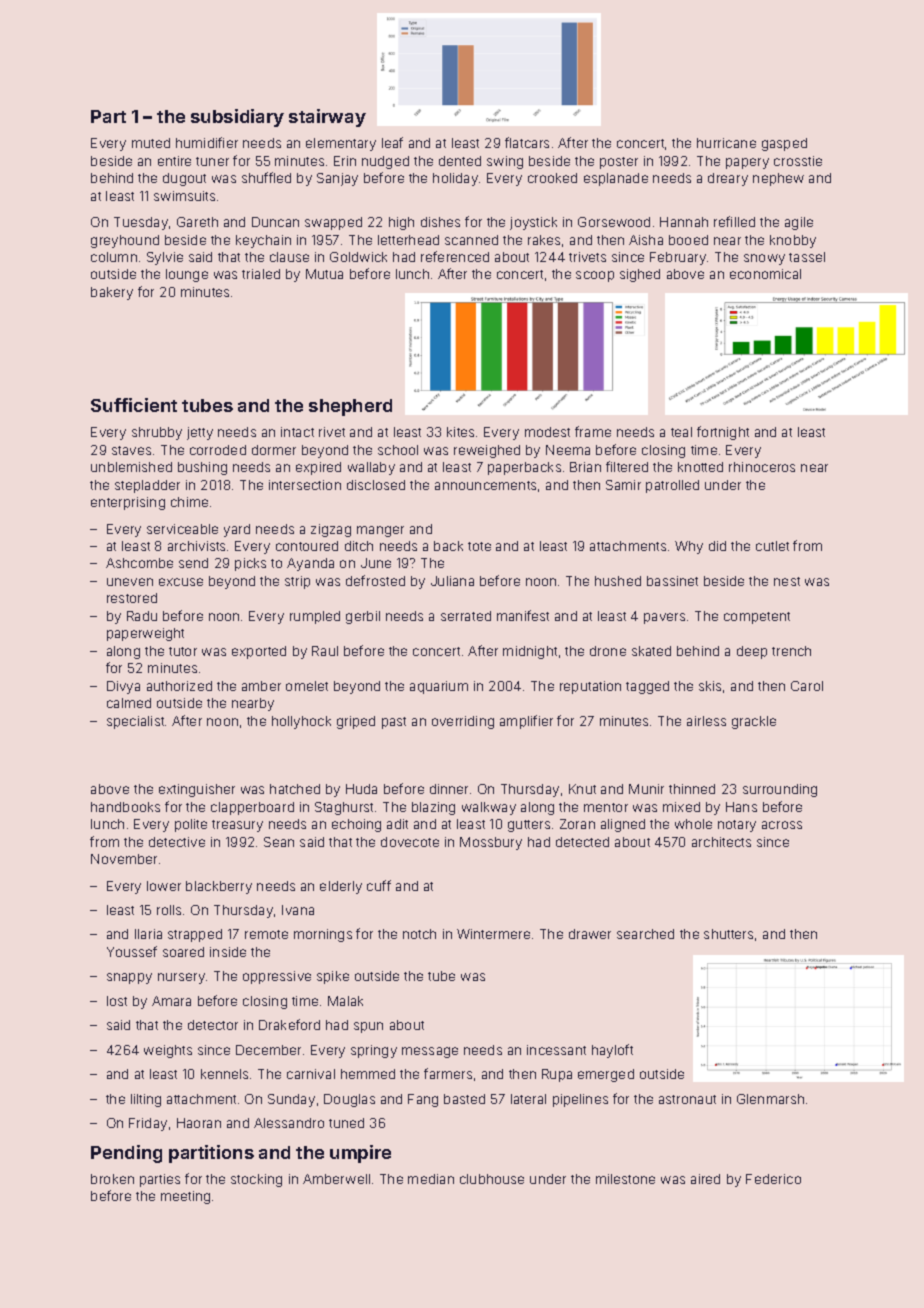 The image size is (924, 1308). What do you see at coordinates (392, 142) in the screenshot?
I see `leaf` at bounding box center [392, 142].
